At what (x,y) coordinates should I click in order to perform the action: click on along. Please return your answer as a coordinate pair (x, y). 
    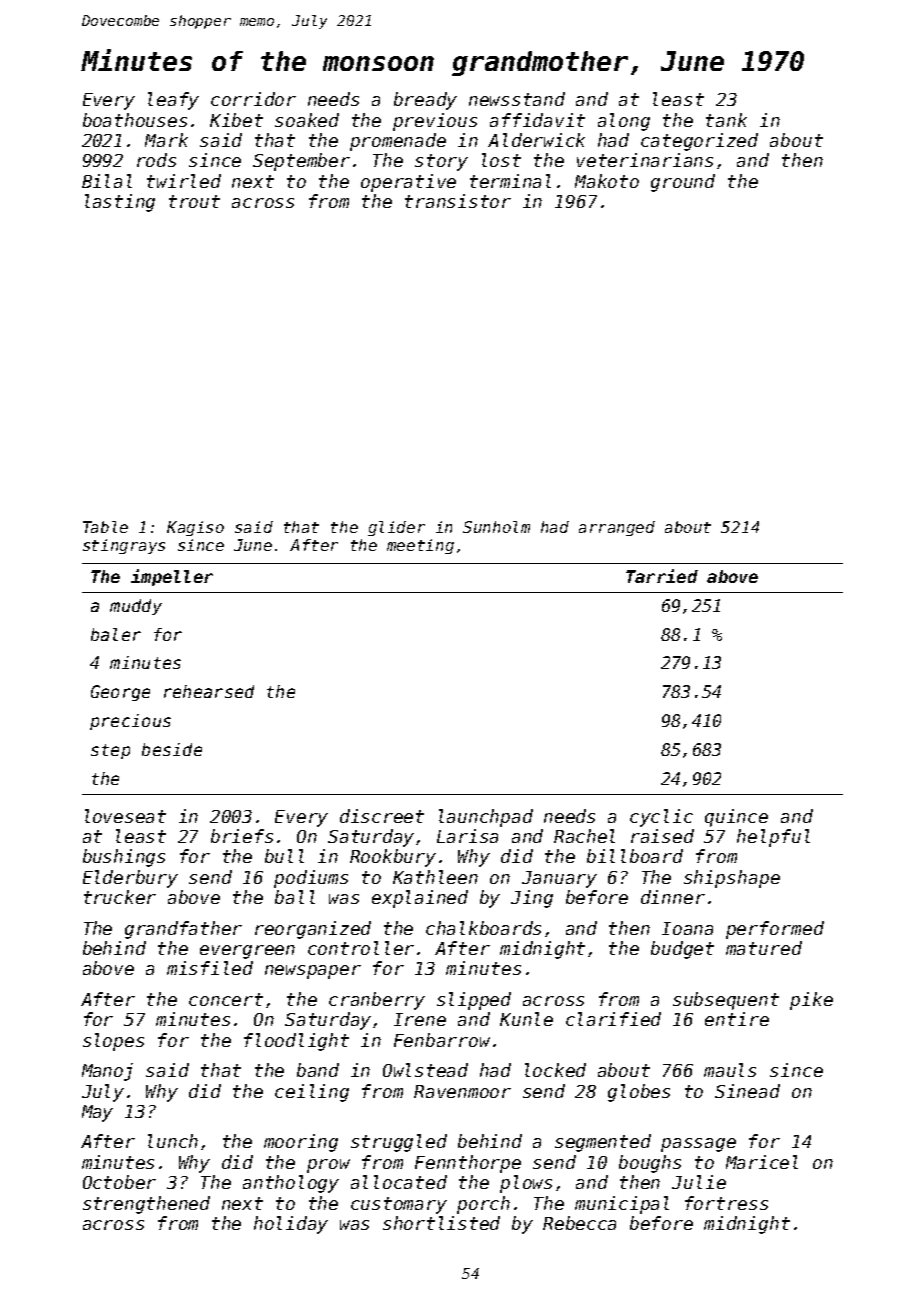
    Looking at the image, I should click on (624, 122).
